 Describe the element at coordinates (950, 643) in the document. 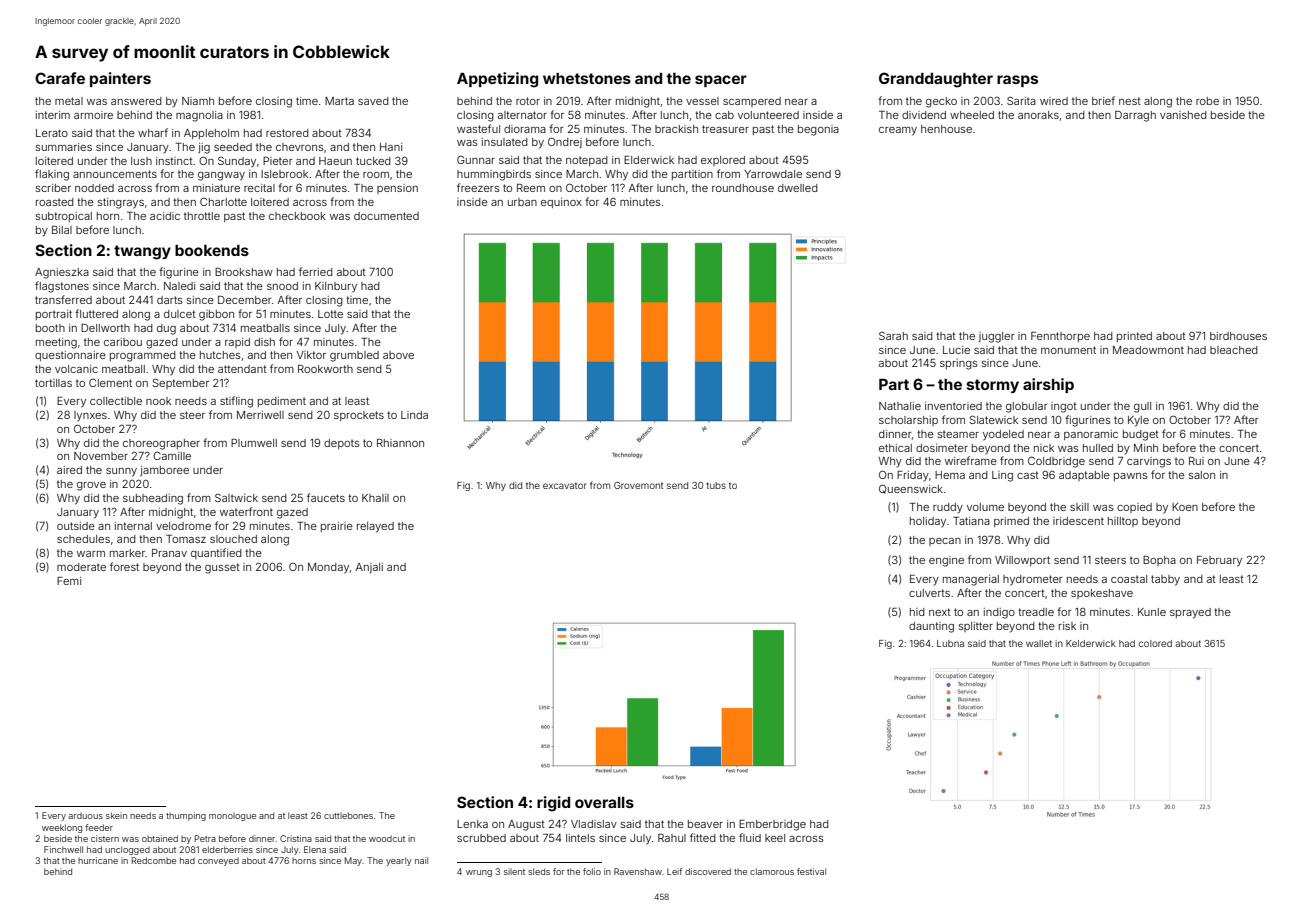

I see `Lubna` at that location.
